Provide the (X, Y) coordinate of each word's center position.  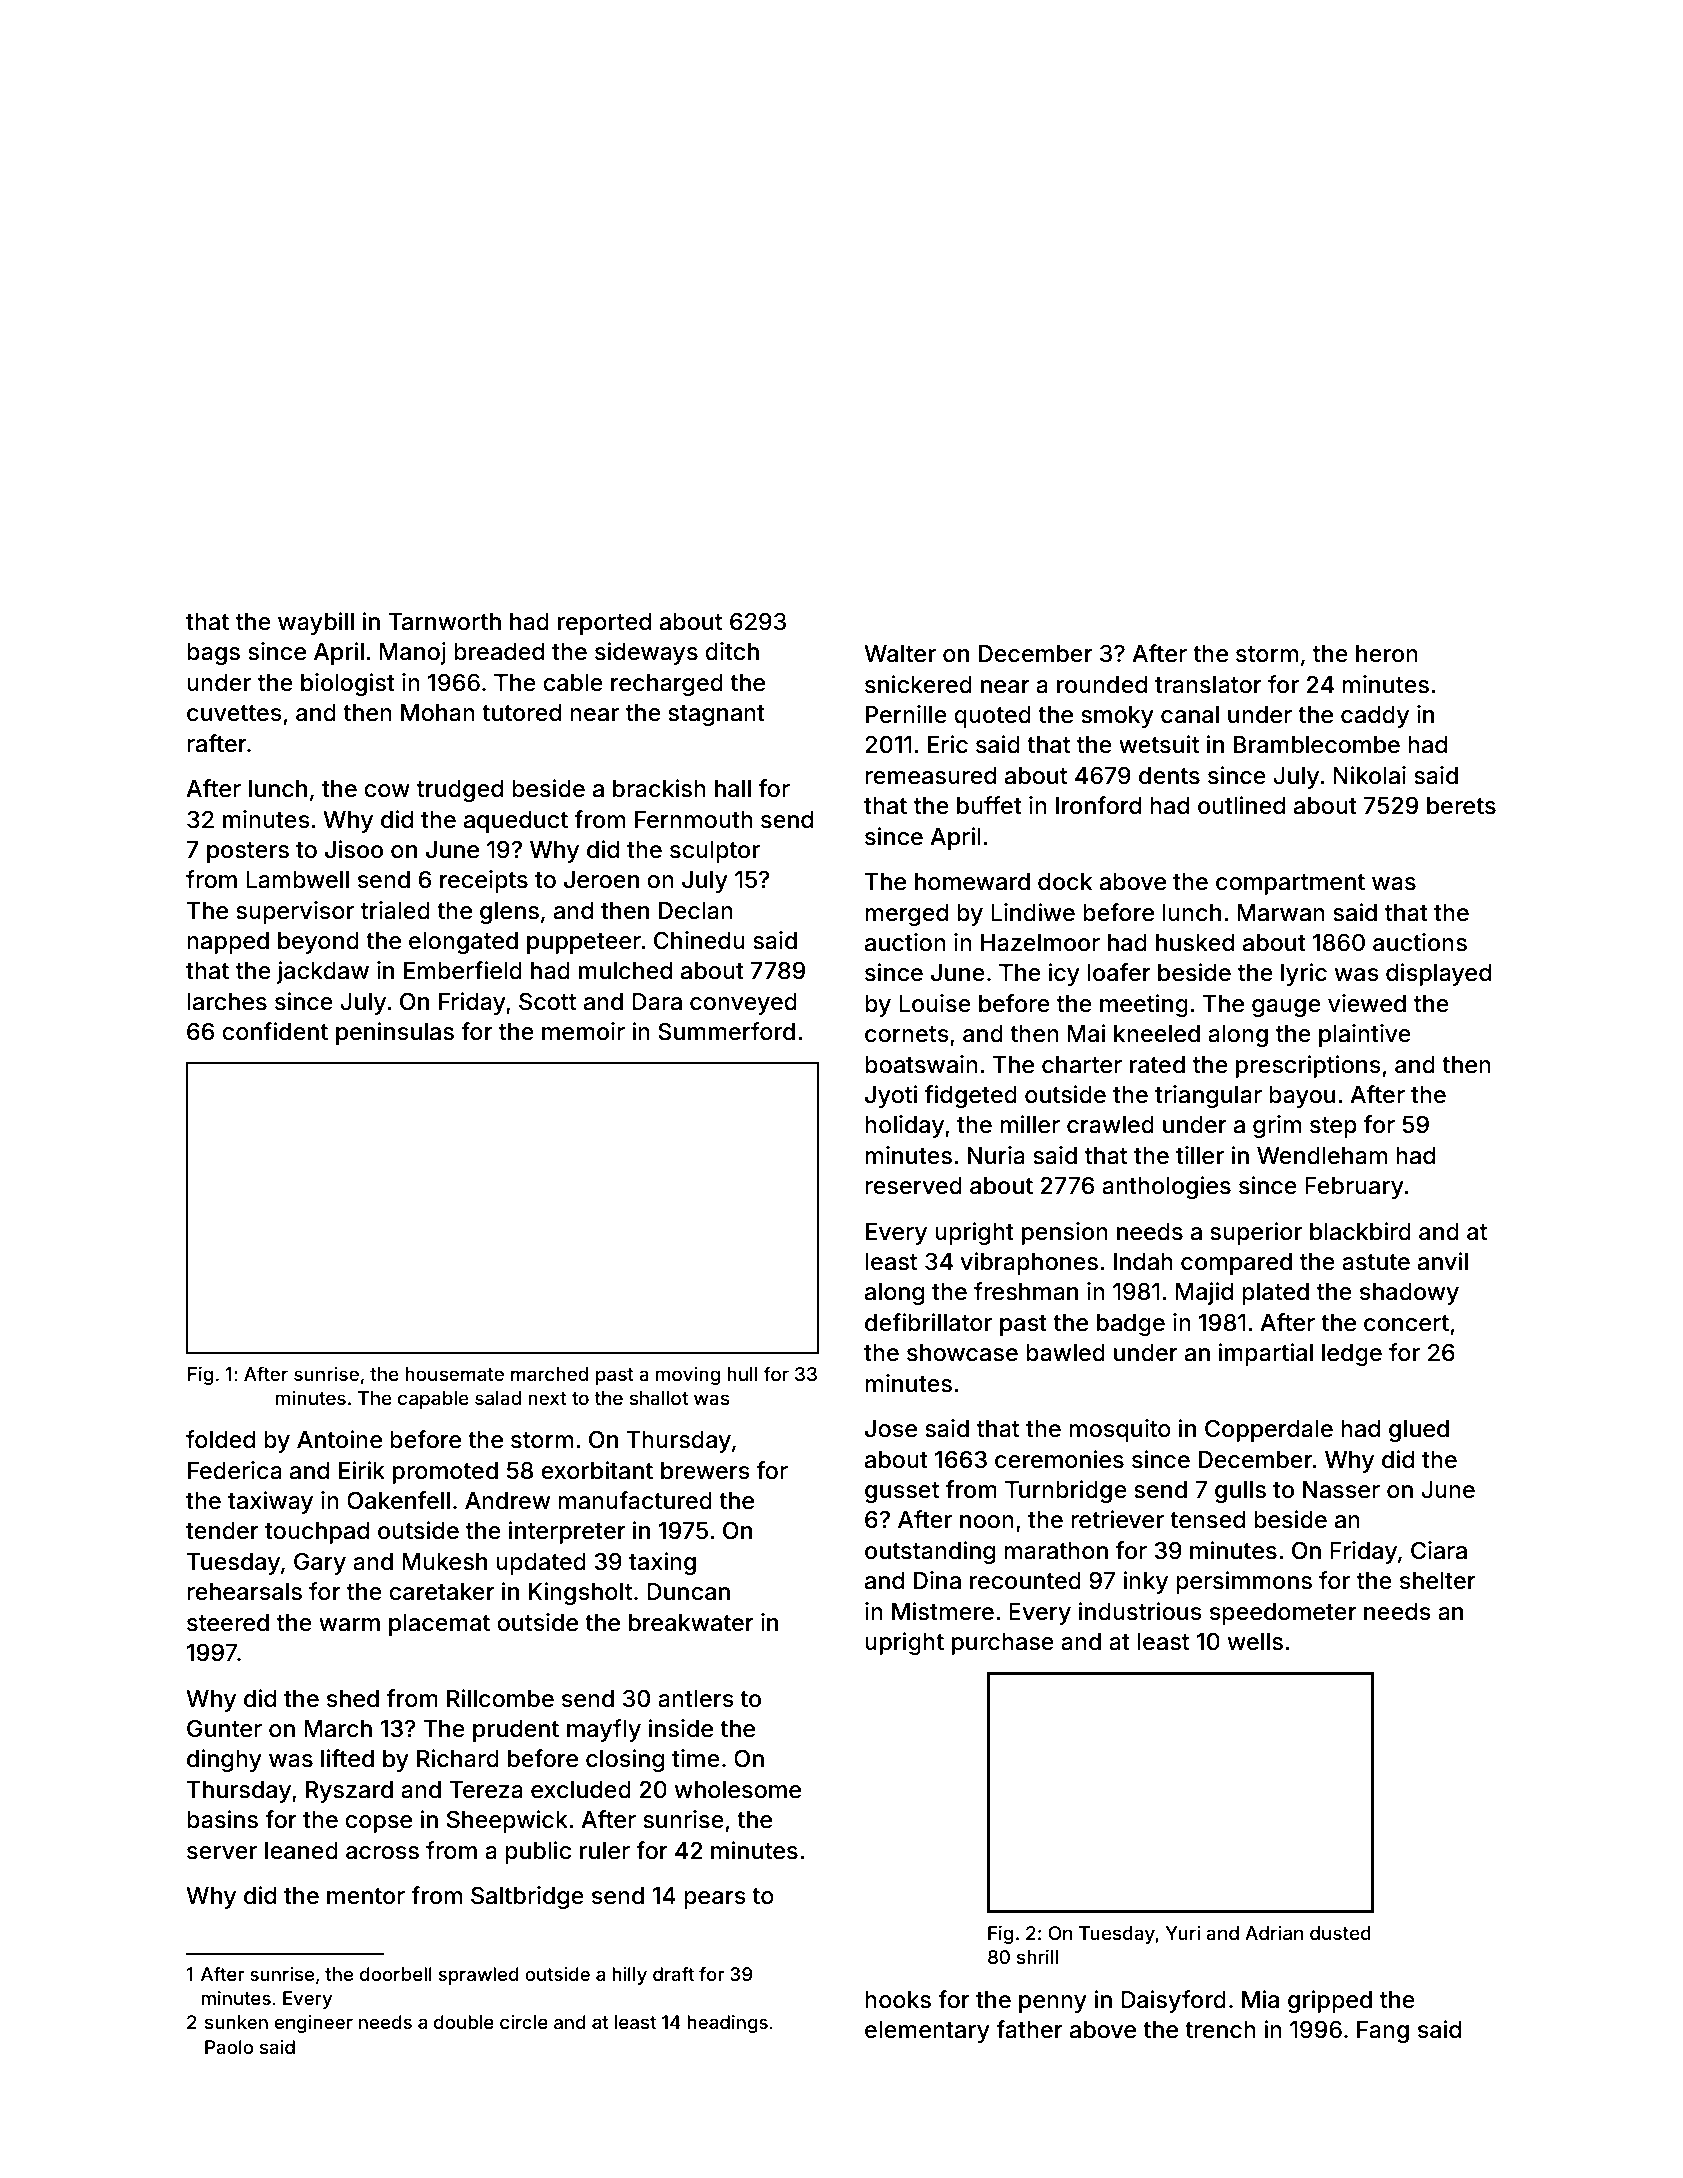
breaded (499, 652)
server (222, 1853)
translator (1208, 685)
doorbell (396, 1974)
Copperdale (1269, 1431)
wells (1255, 1642)
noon (987, 1522)
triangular (1208, 1096)
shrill (1037, 1956)
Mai (1086, 1033)
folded (220, 1439)
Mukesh (444, 1562)
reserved (913, 1186)
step (1333, 1127)
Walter (900, 654)
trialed (395, 910)
